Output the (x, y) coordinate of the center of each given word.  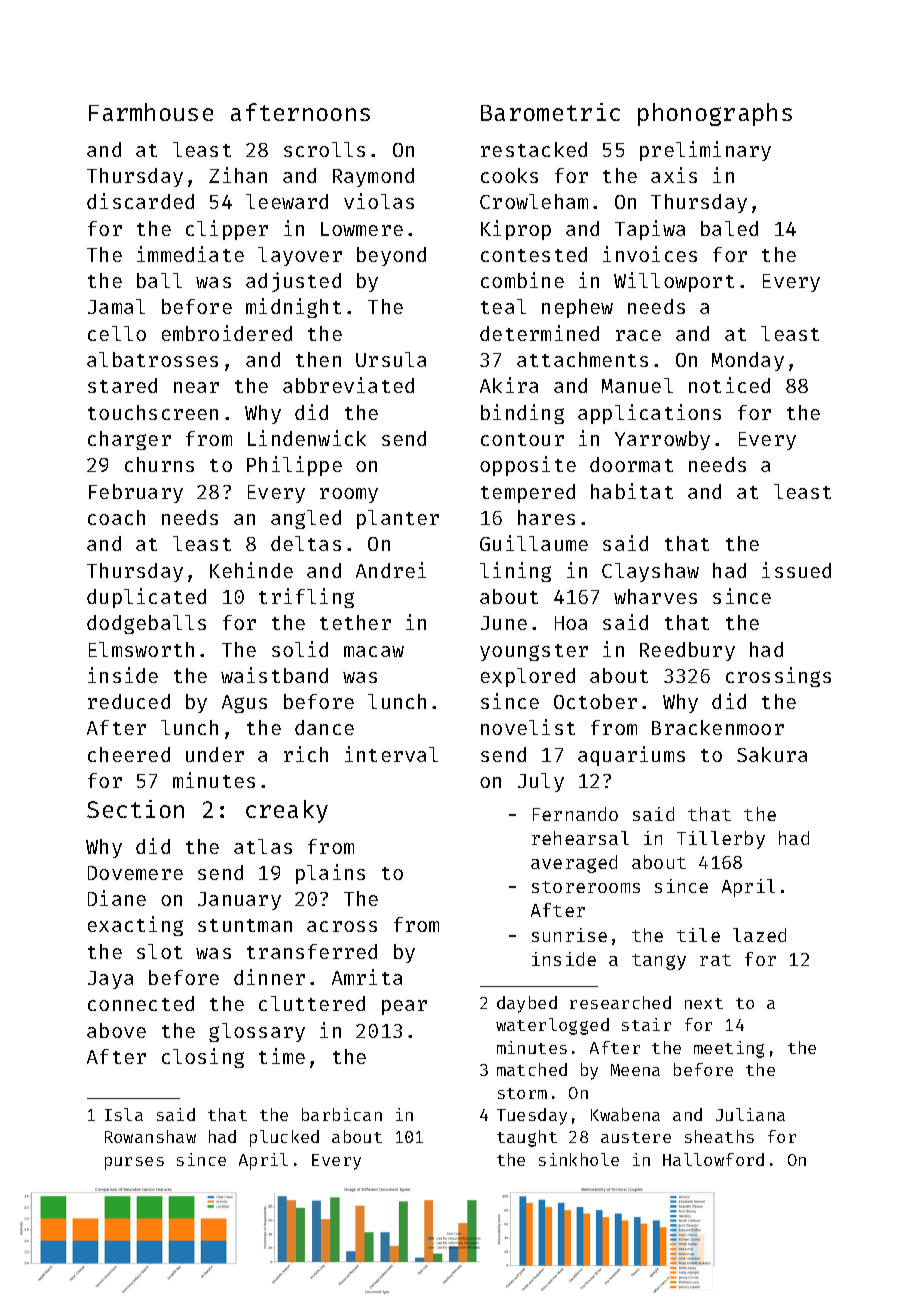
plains (330, 874)
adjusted (293, 282)
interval (391, 754)
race (638, 335)
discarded (140, 201)
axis (674, 175)
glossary (257, 1032)
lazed (759, 935)
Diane (117, 898)
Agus (244, 704)
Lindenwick (307, 438)
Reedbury (687, 651)
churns (159, 464)
